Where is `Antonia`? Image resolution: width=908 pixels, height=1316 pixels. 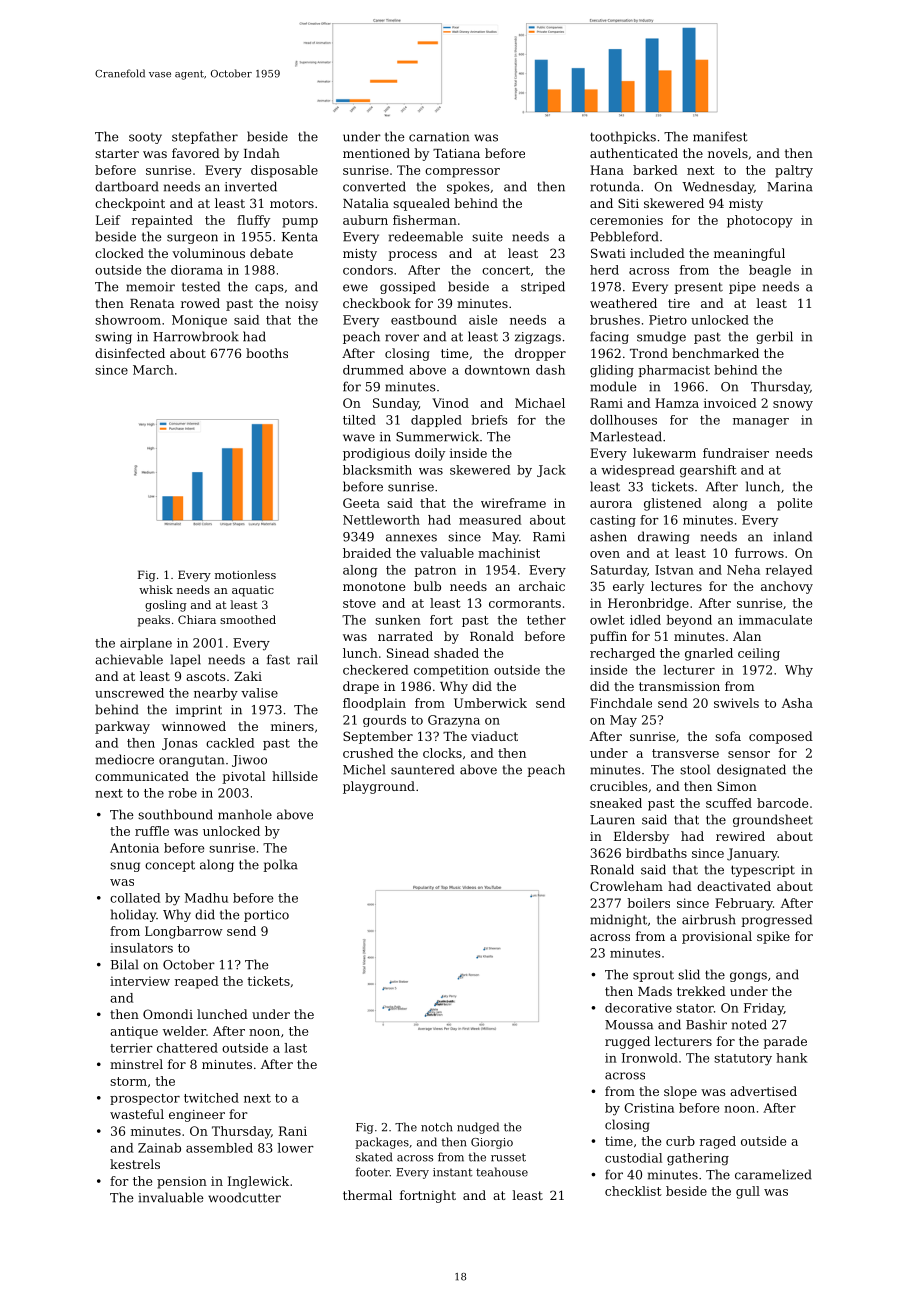 Antonia is located at coordinates (134, 848).
